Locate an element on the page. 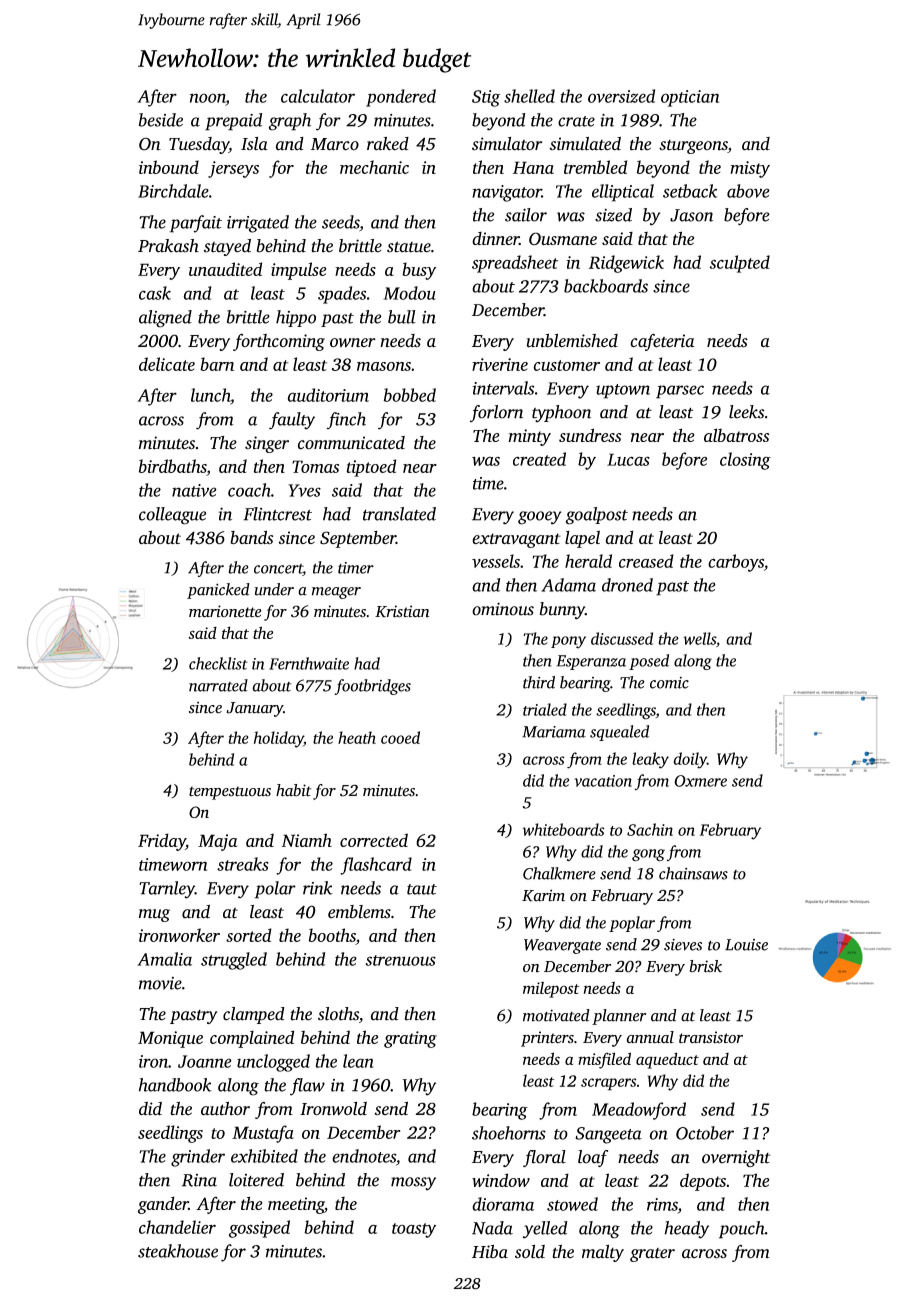  ominous is located at coordinates (503, 609).
